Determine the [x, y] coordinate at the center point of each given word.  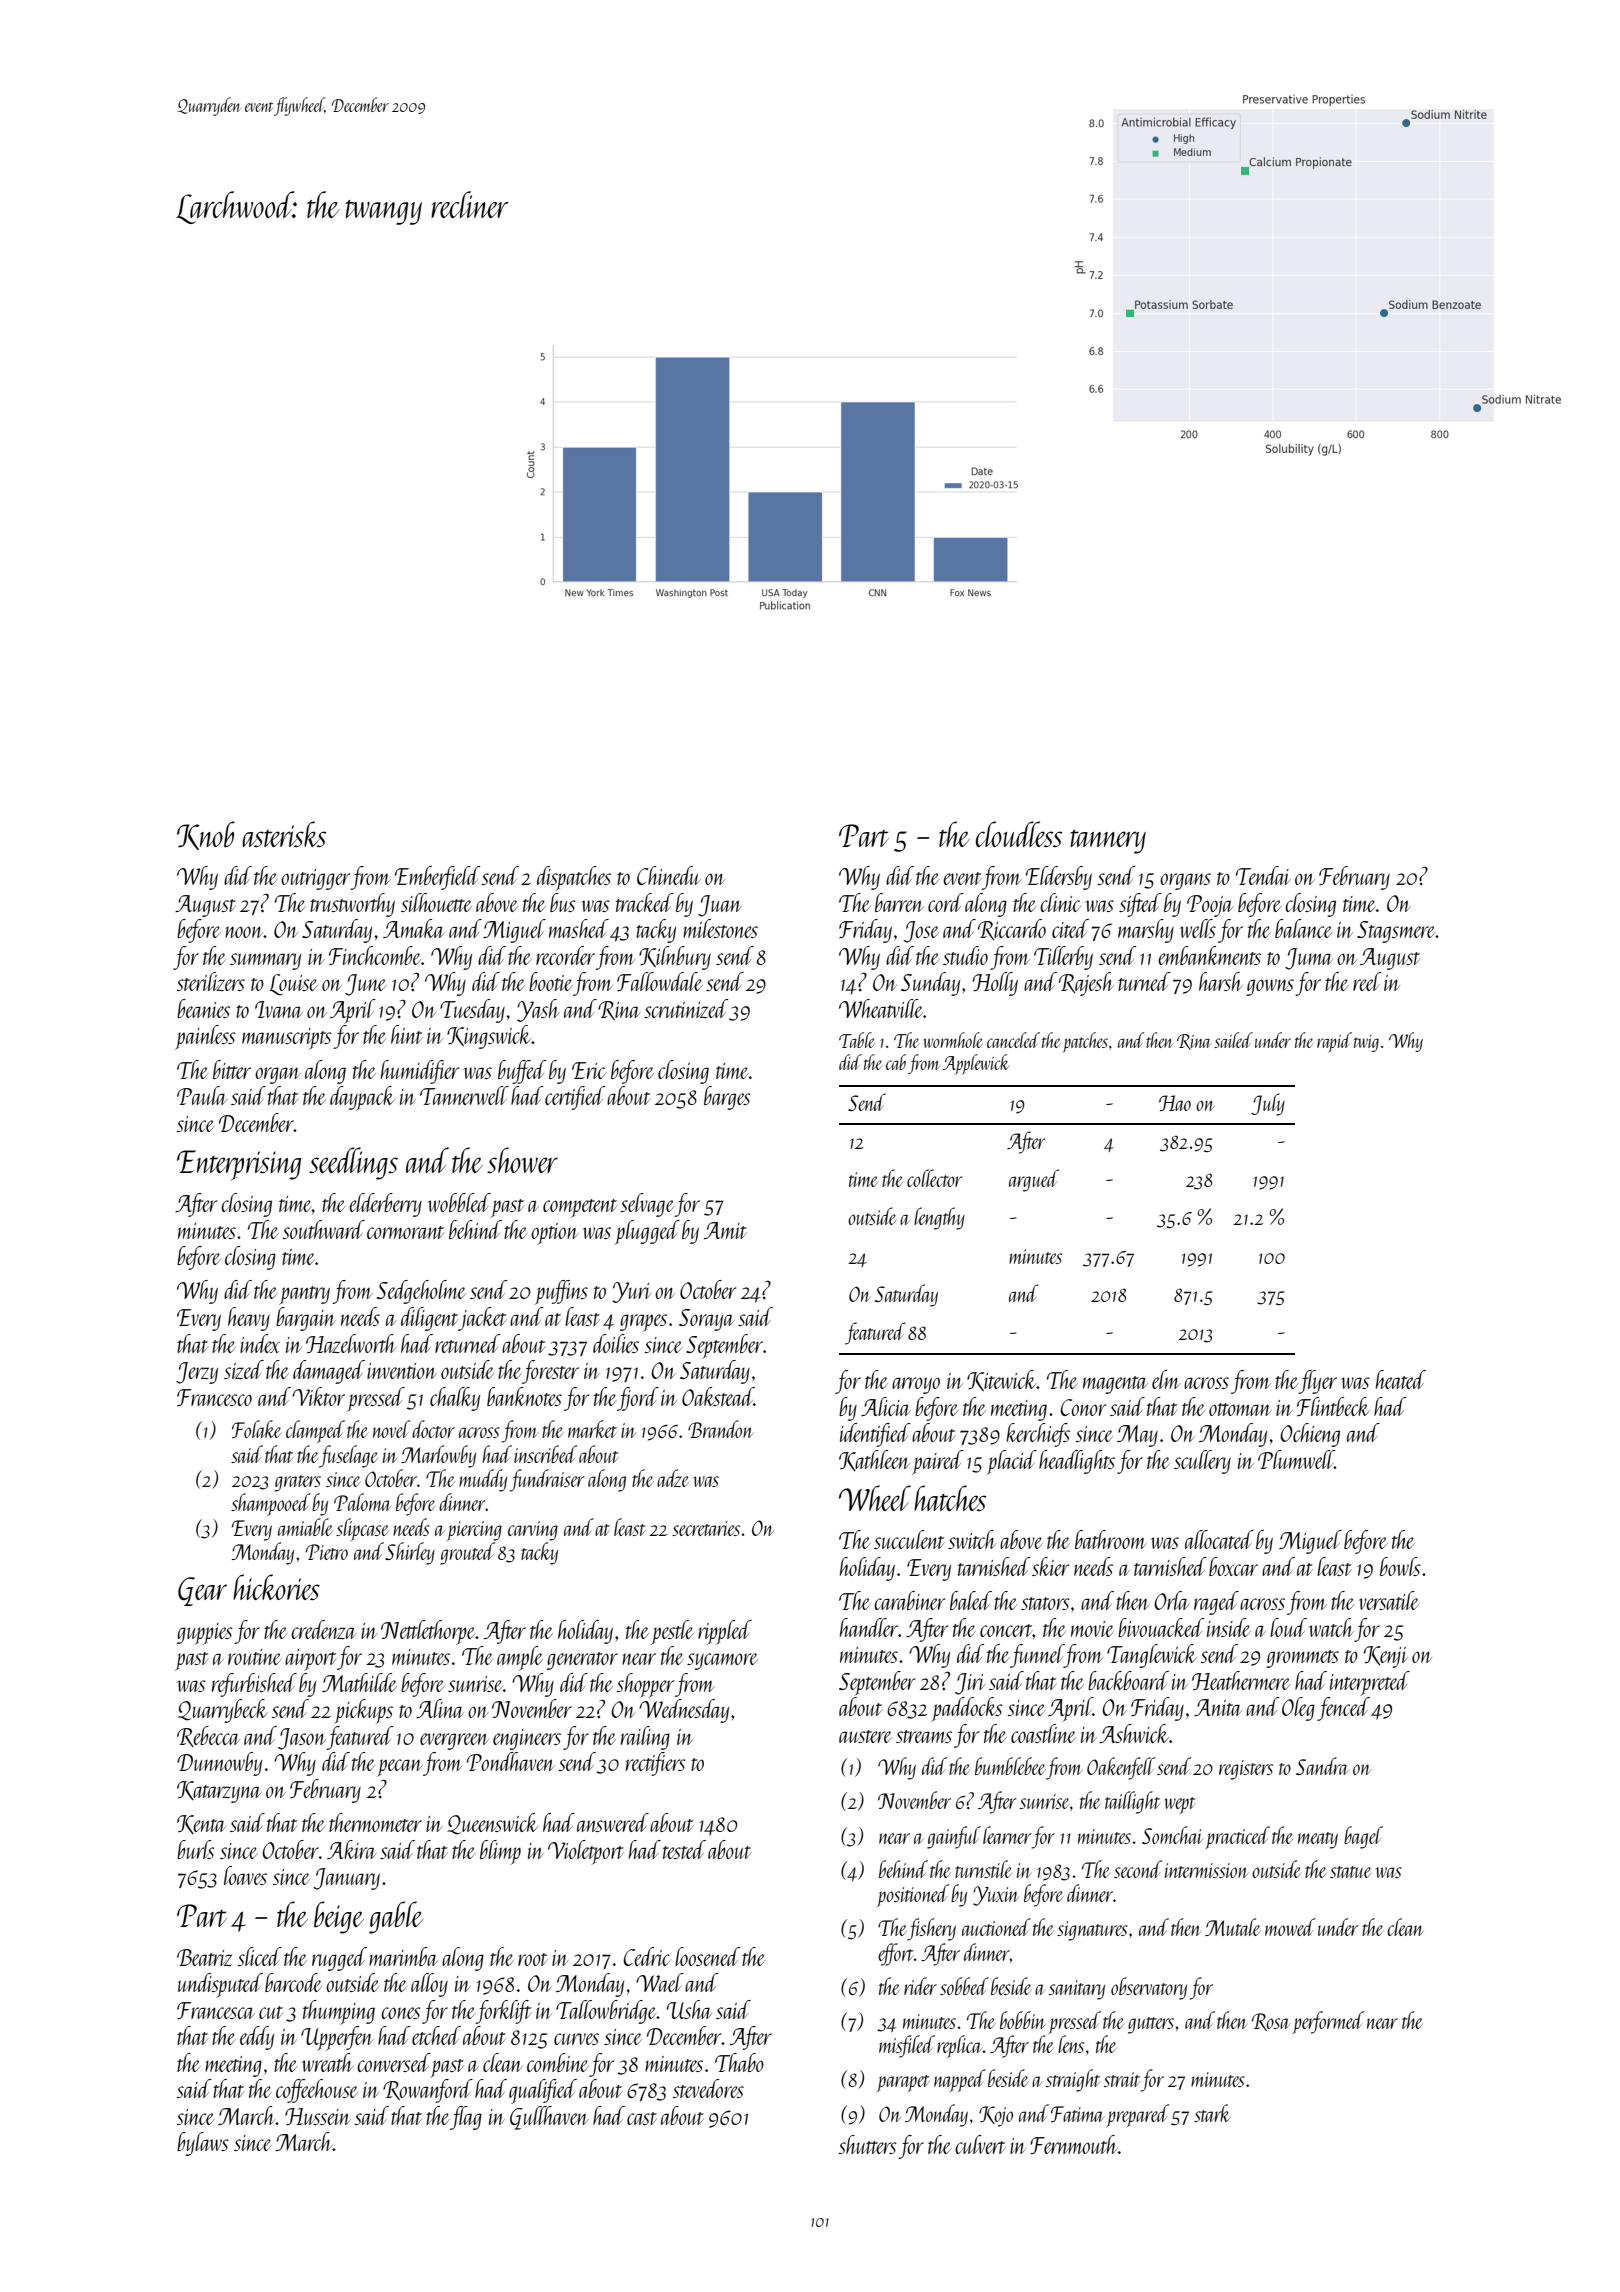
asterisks [284, 834]
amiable [305, 1527]
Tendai [1263, 875]
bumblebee [1010, 1766]
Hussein [318, 2116]
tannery [1108, 842]
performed [1328, 2022]
